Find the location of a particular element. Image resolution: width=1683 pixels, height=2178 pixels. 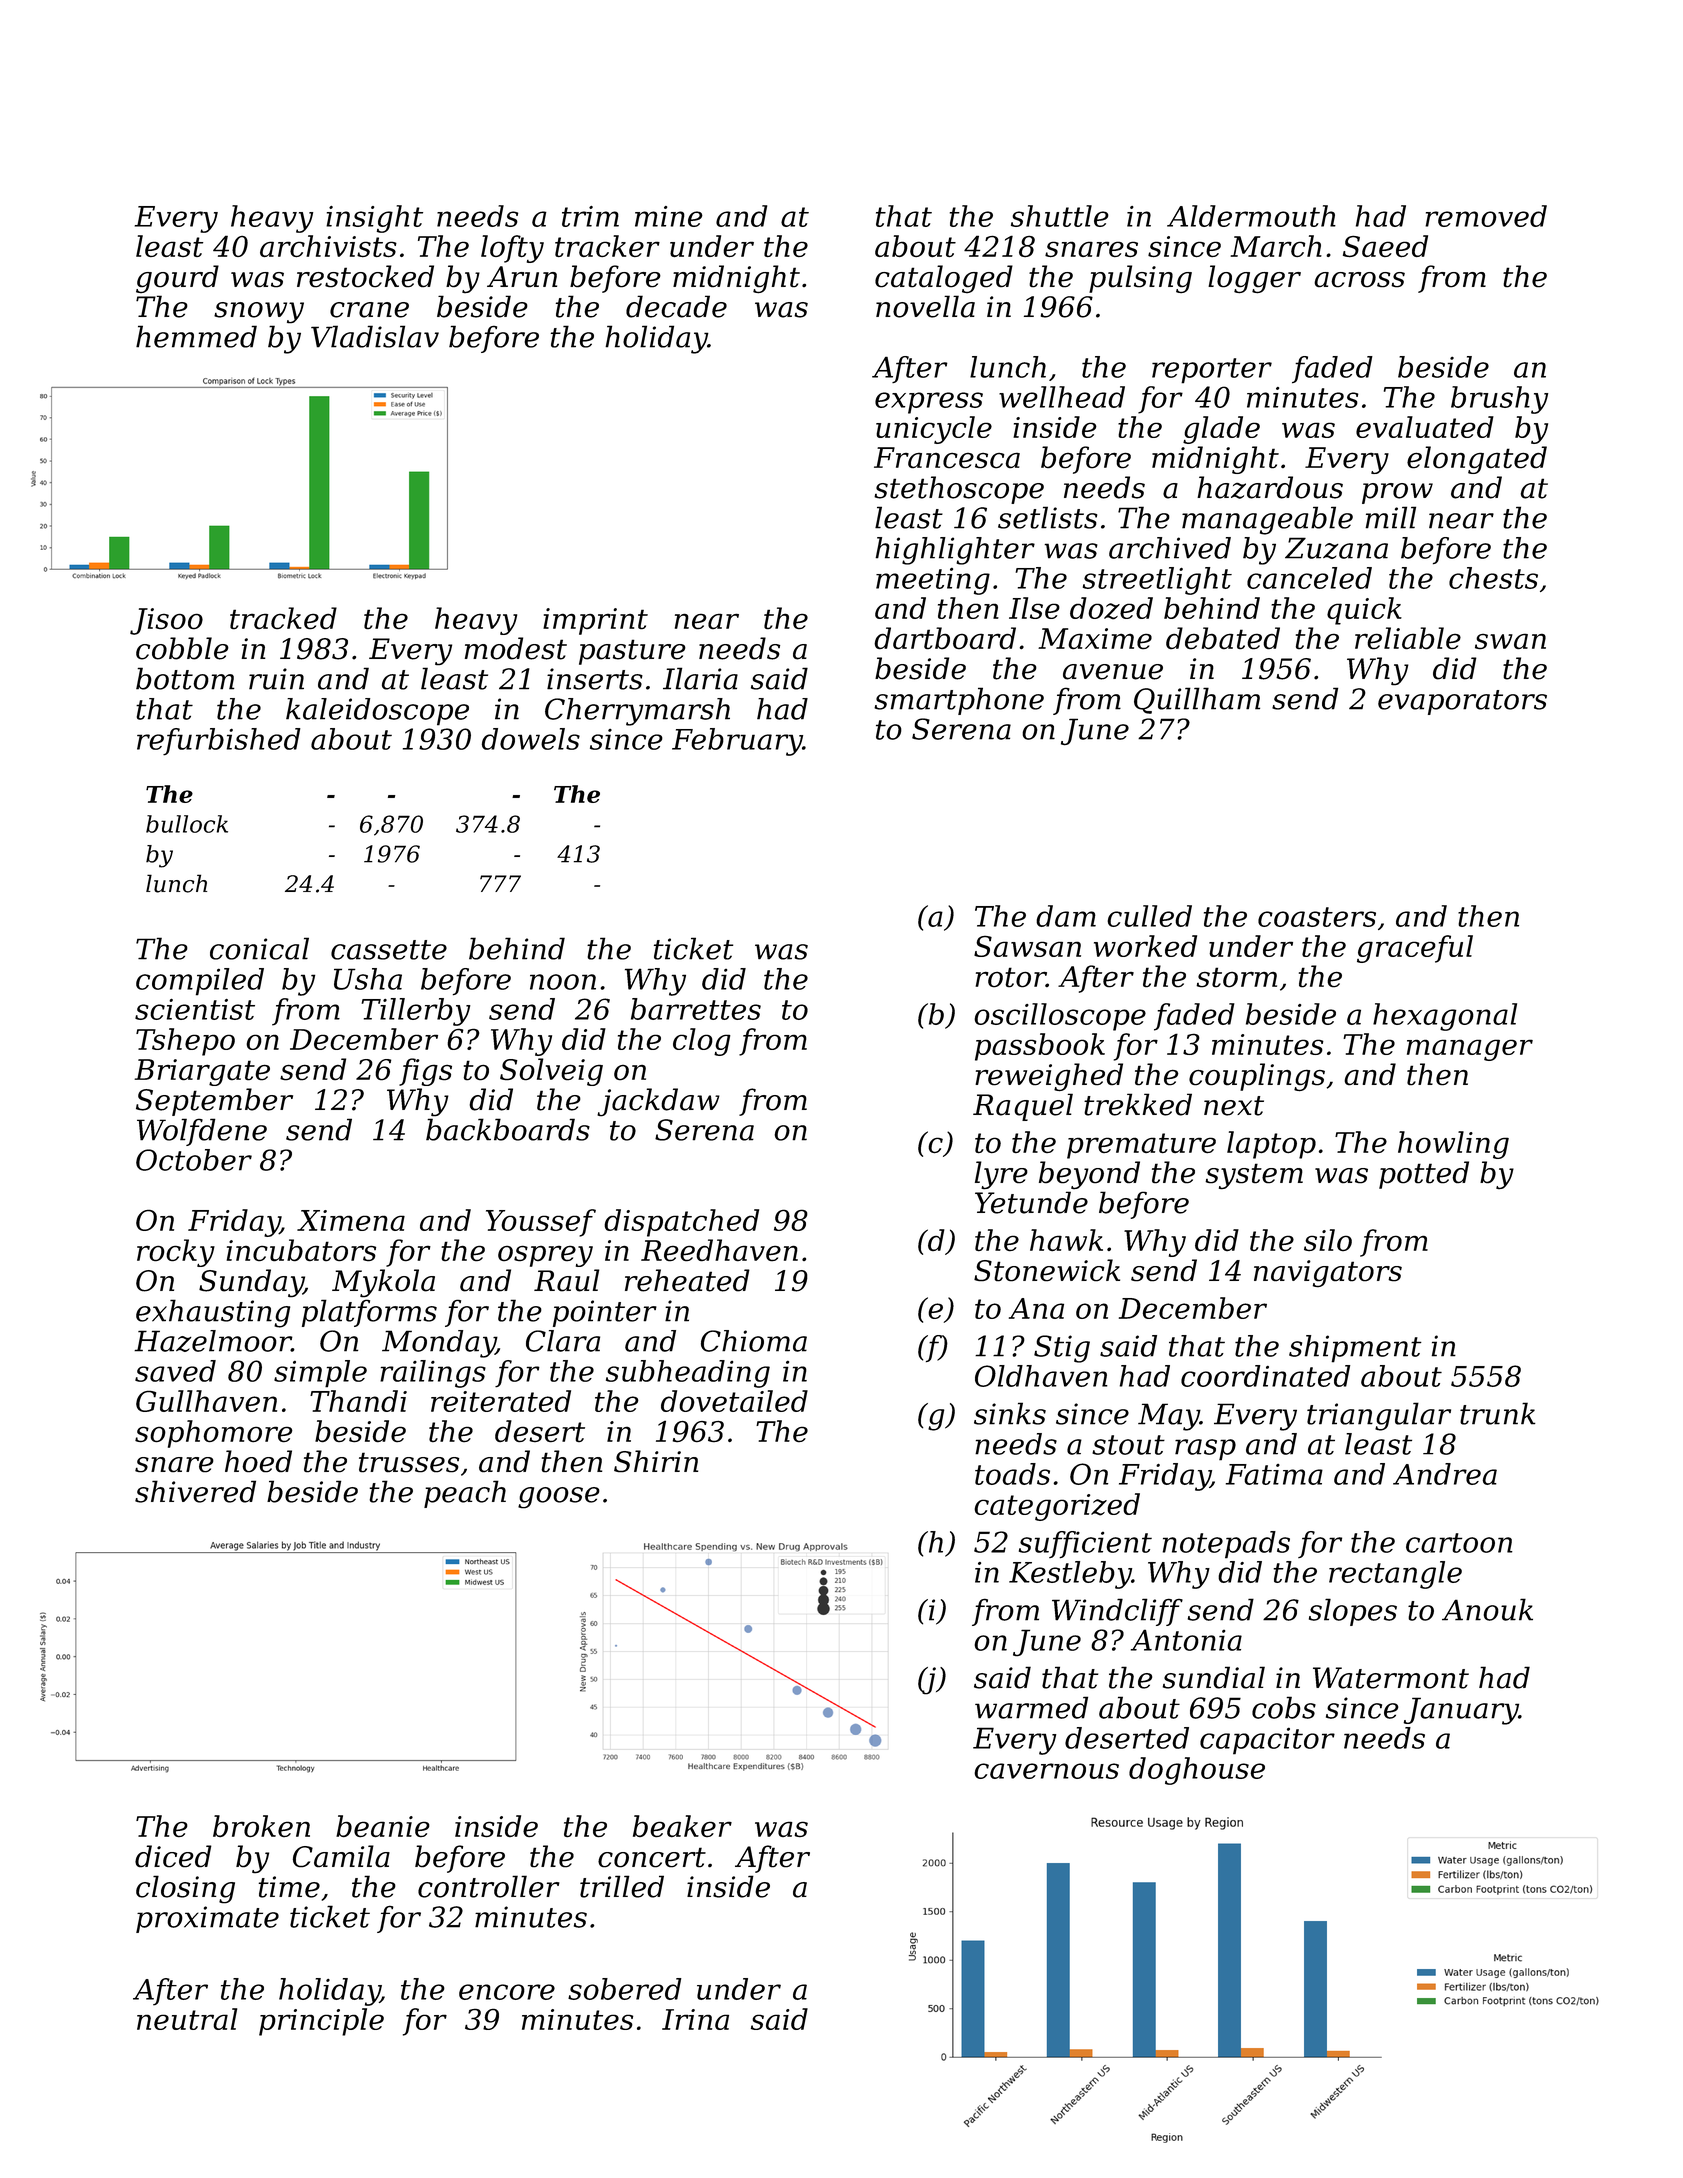

goose is located at coordinates (559, 1498).
